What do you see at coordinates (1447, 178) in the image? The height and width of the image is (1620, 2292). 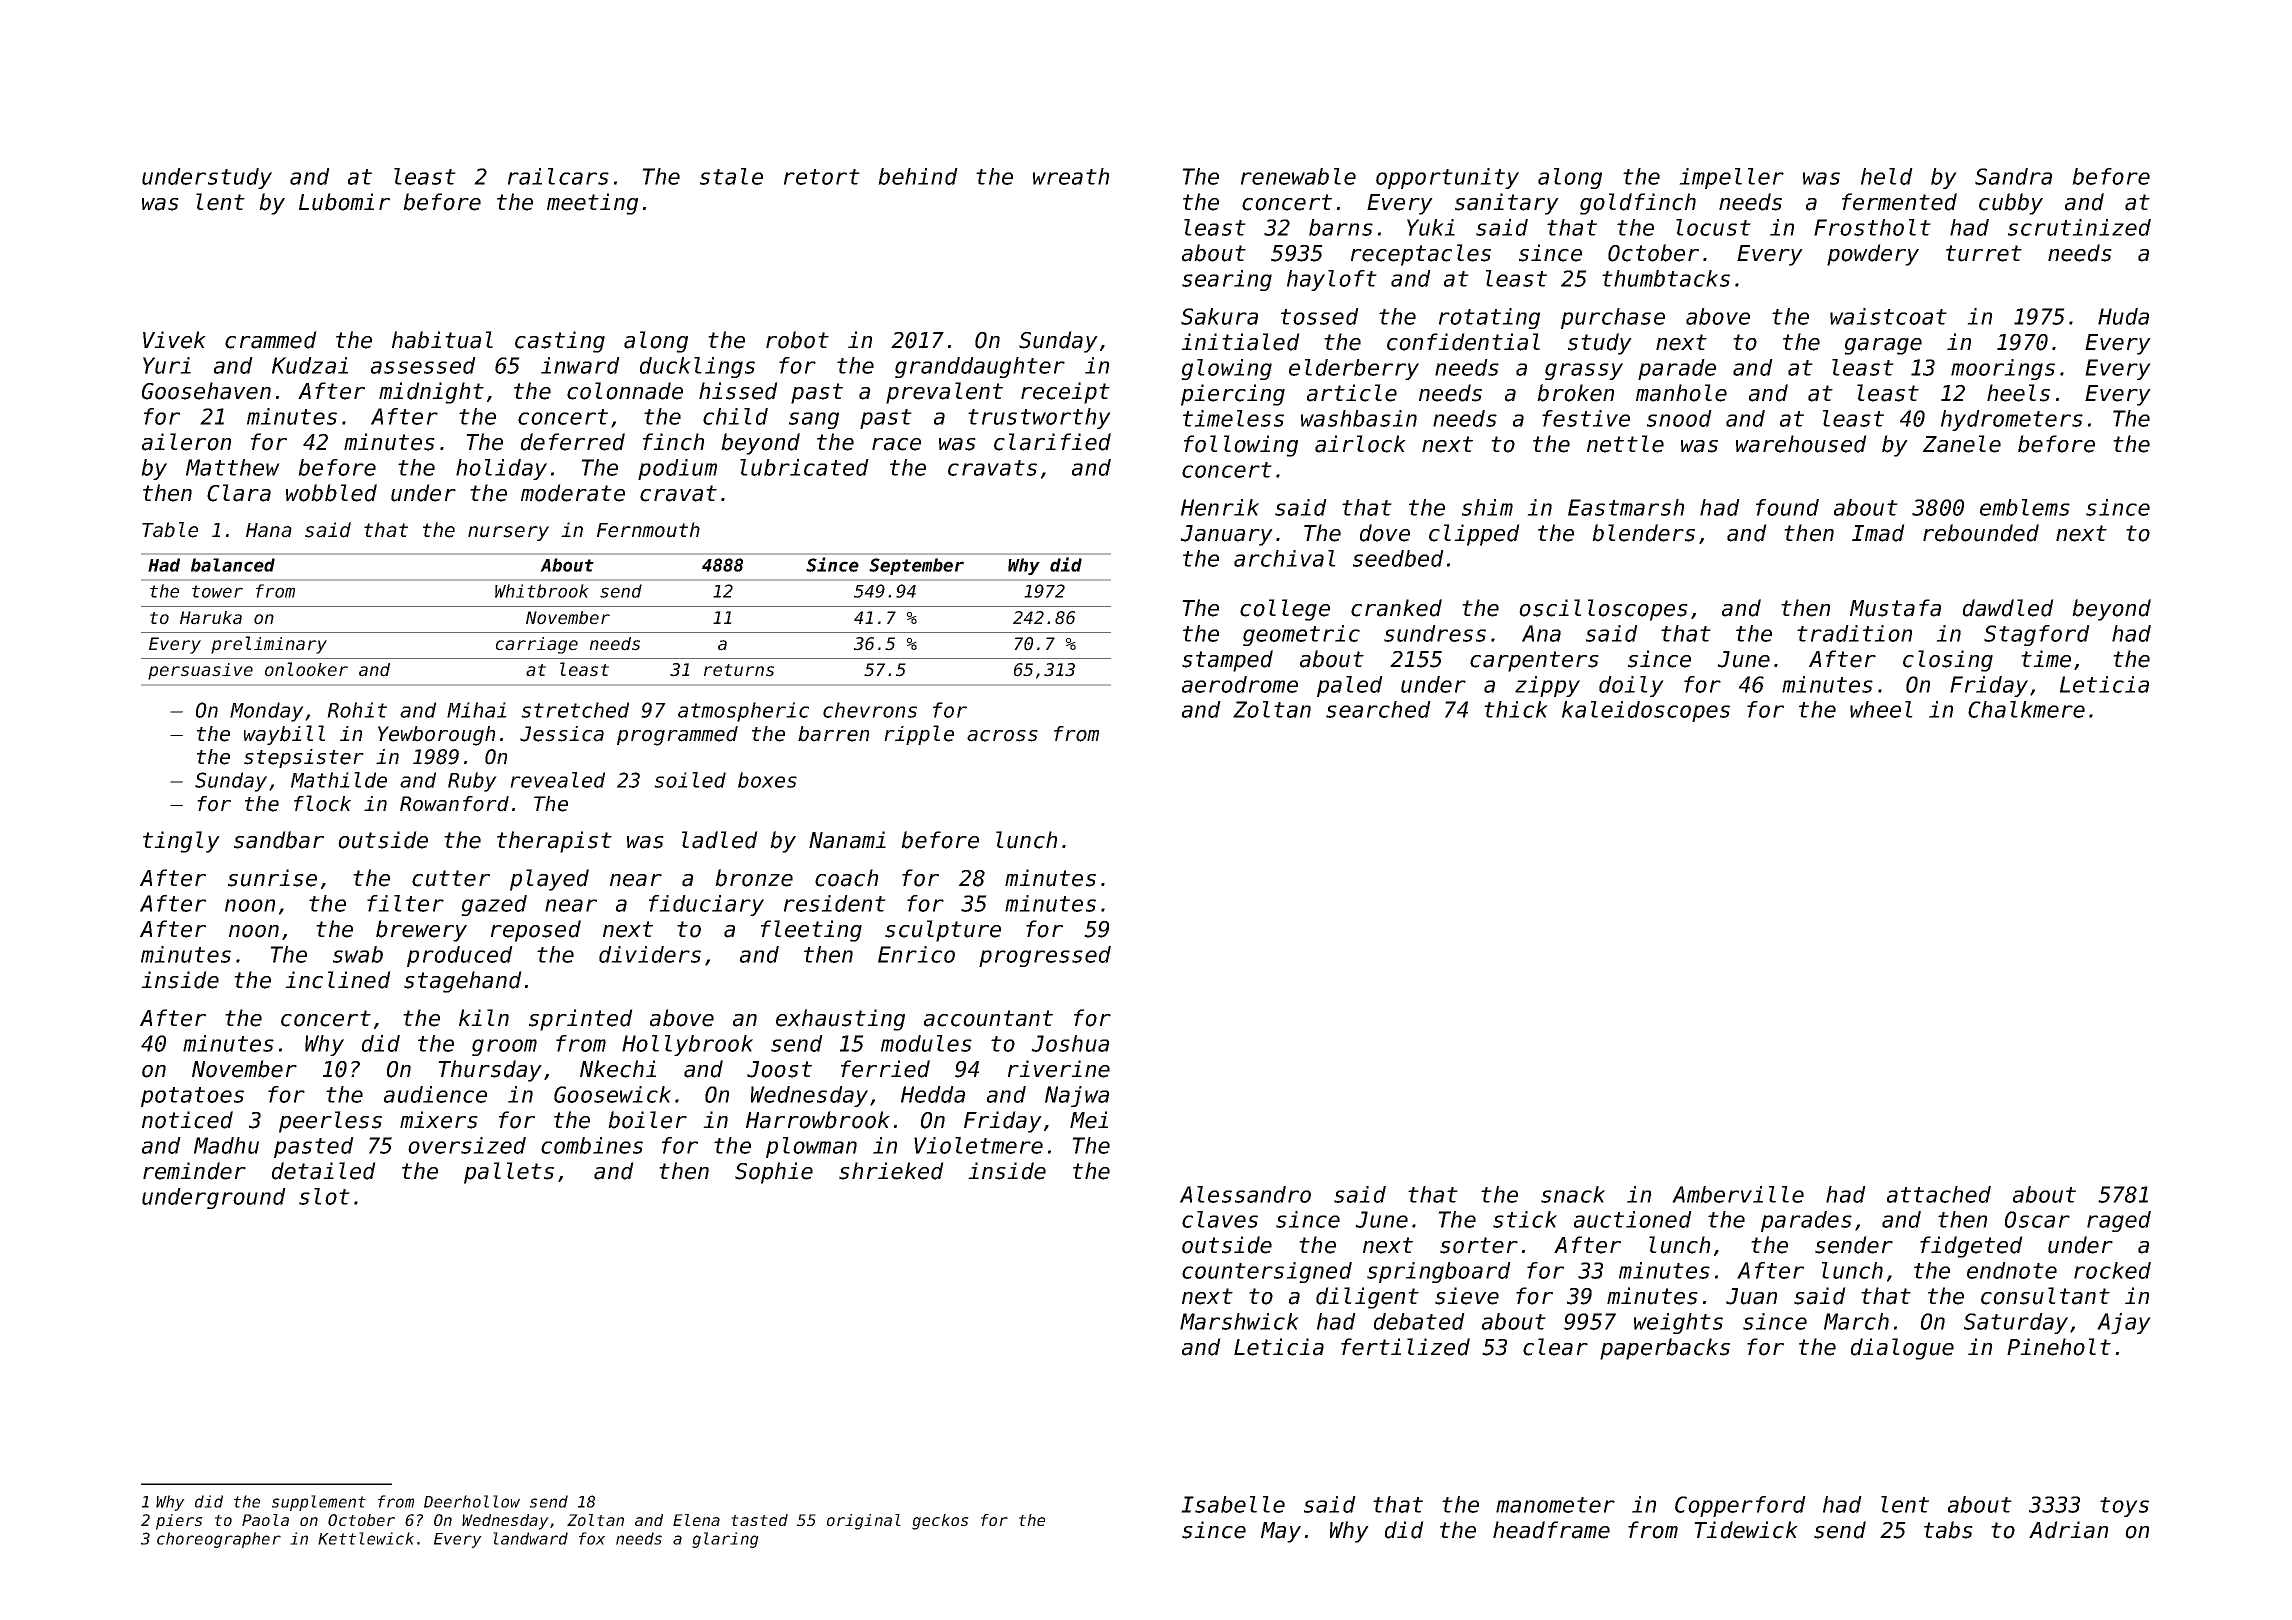 I see `opportunity` at bounding box center [1447, 178].
